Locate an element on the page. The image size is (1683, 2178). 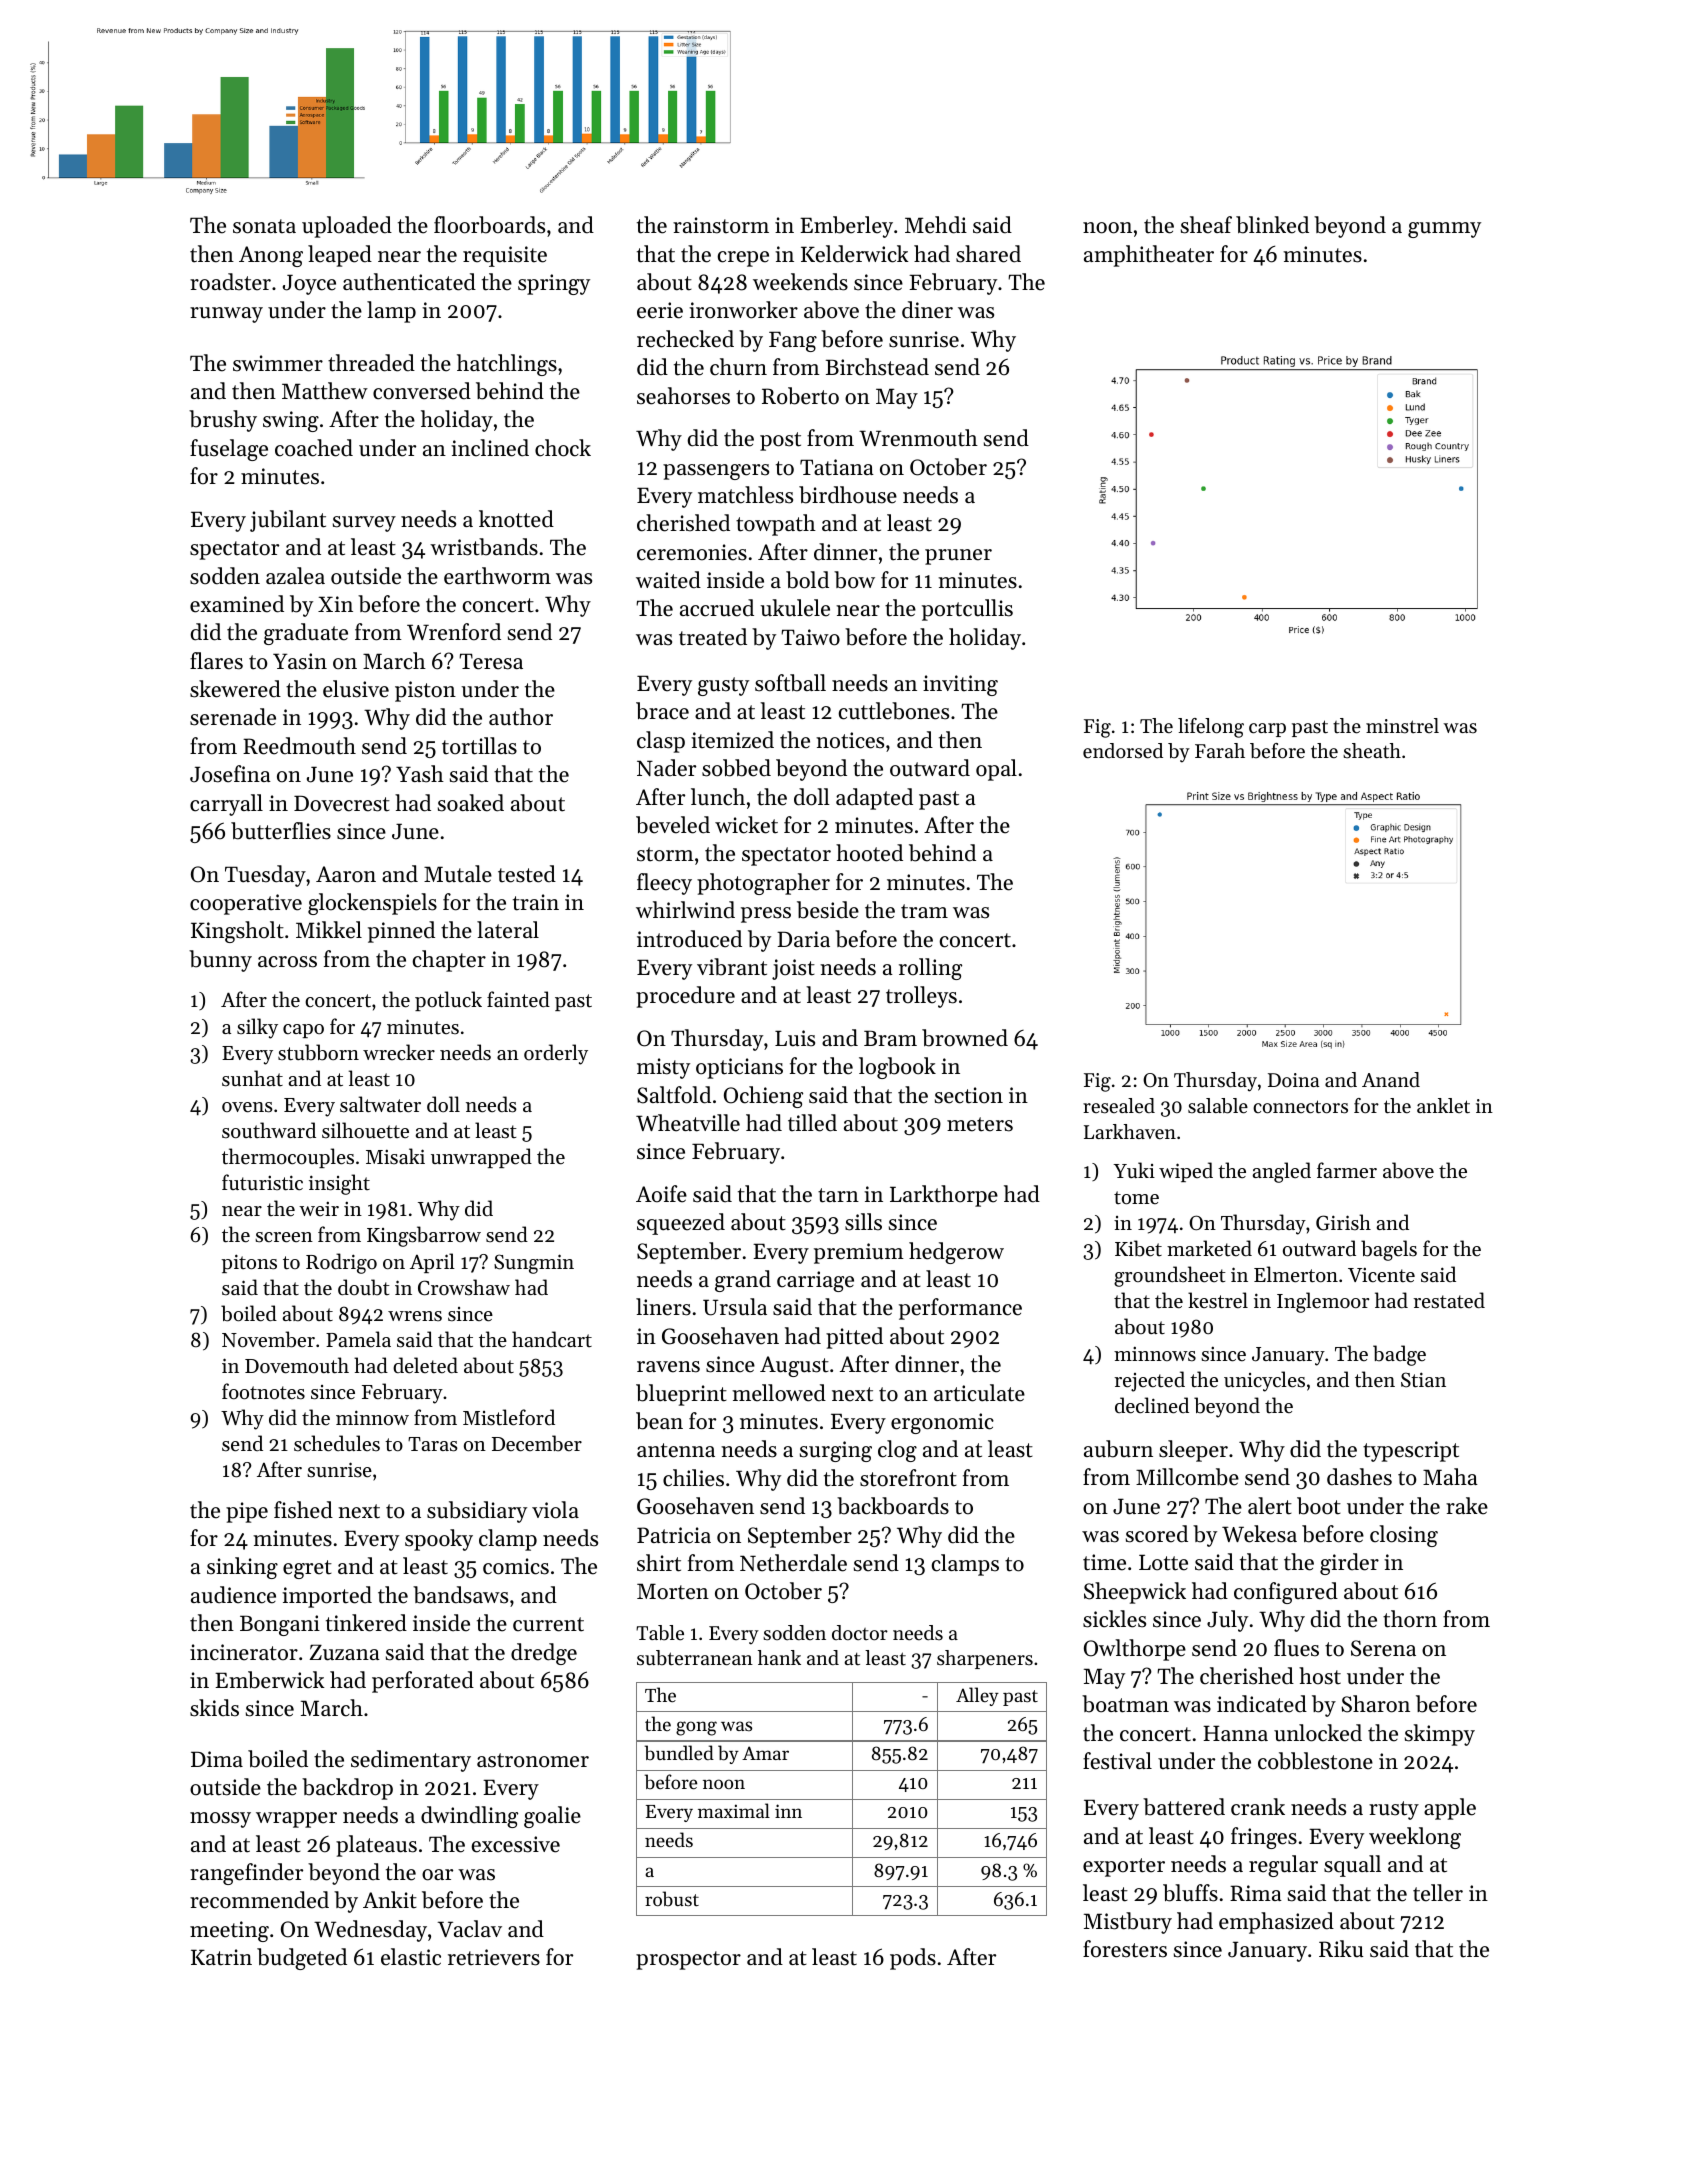
Mehdi is located at coordinates (936, 225).
